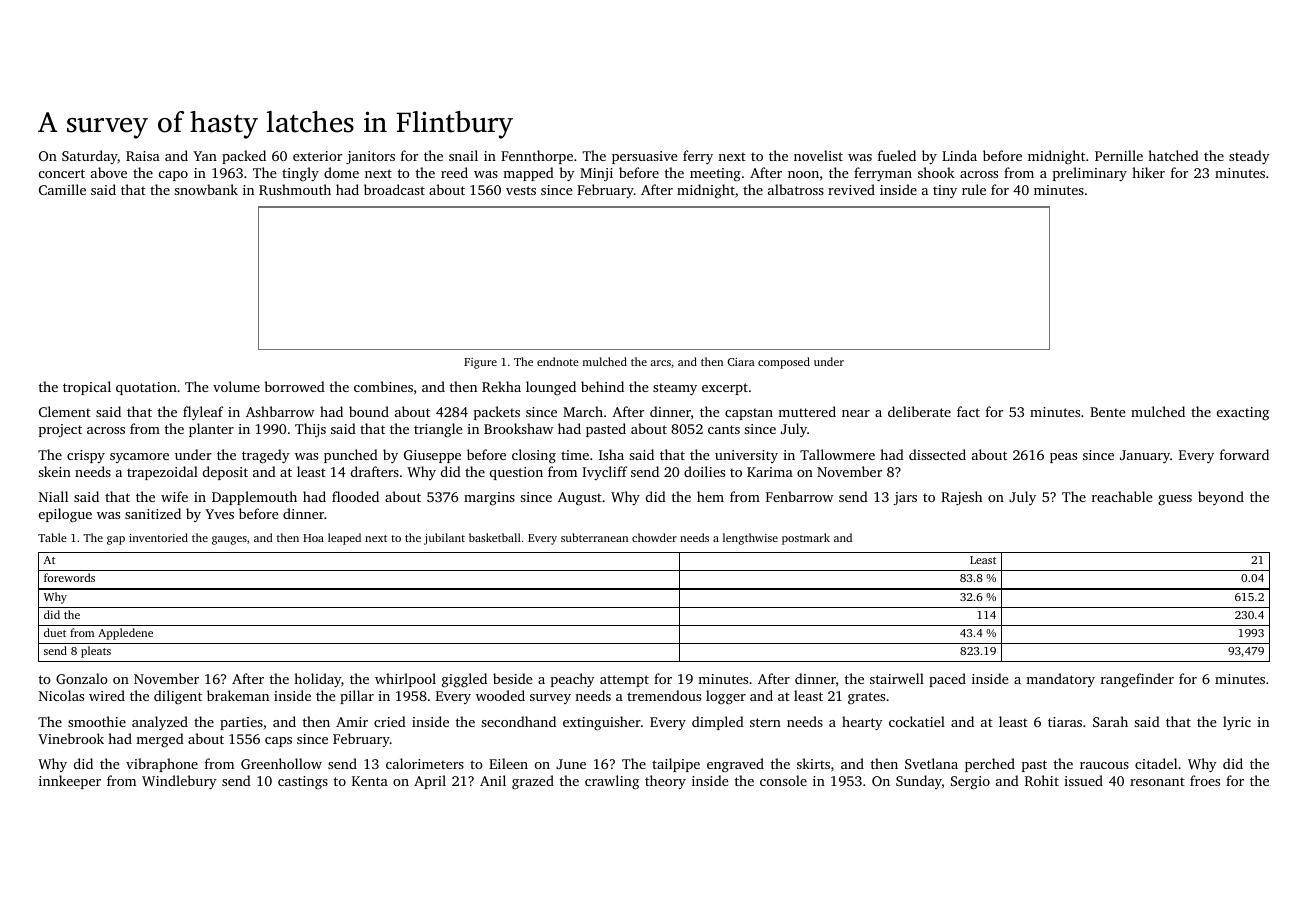 This image has width=1308, height=924. I want to click on meeting, so click(715, 175).
